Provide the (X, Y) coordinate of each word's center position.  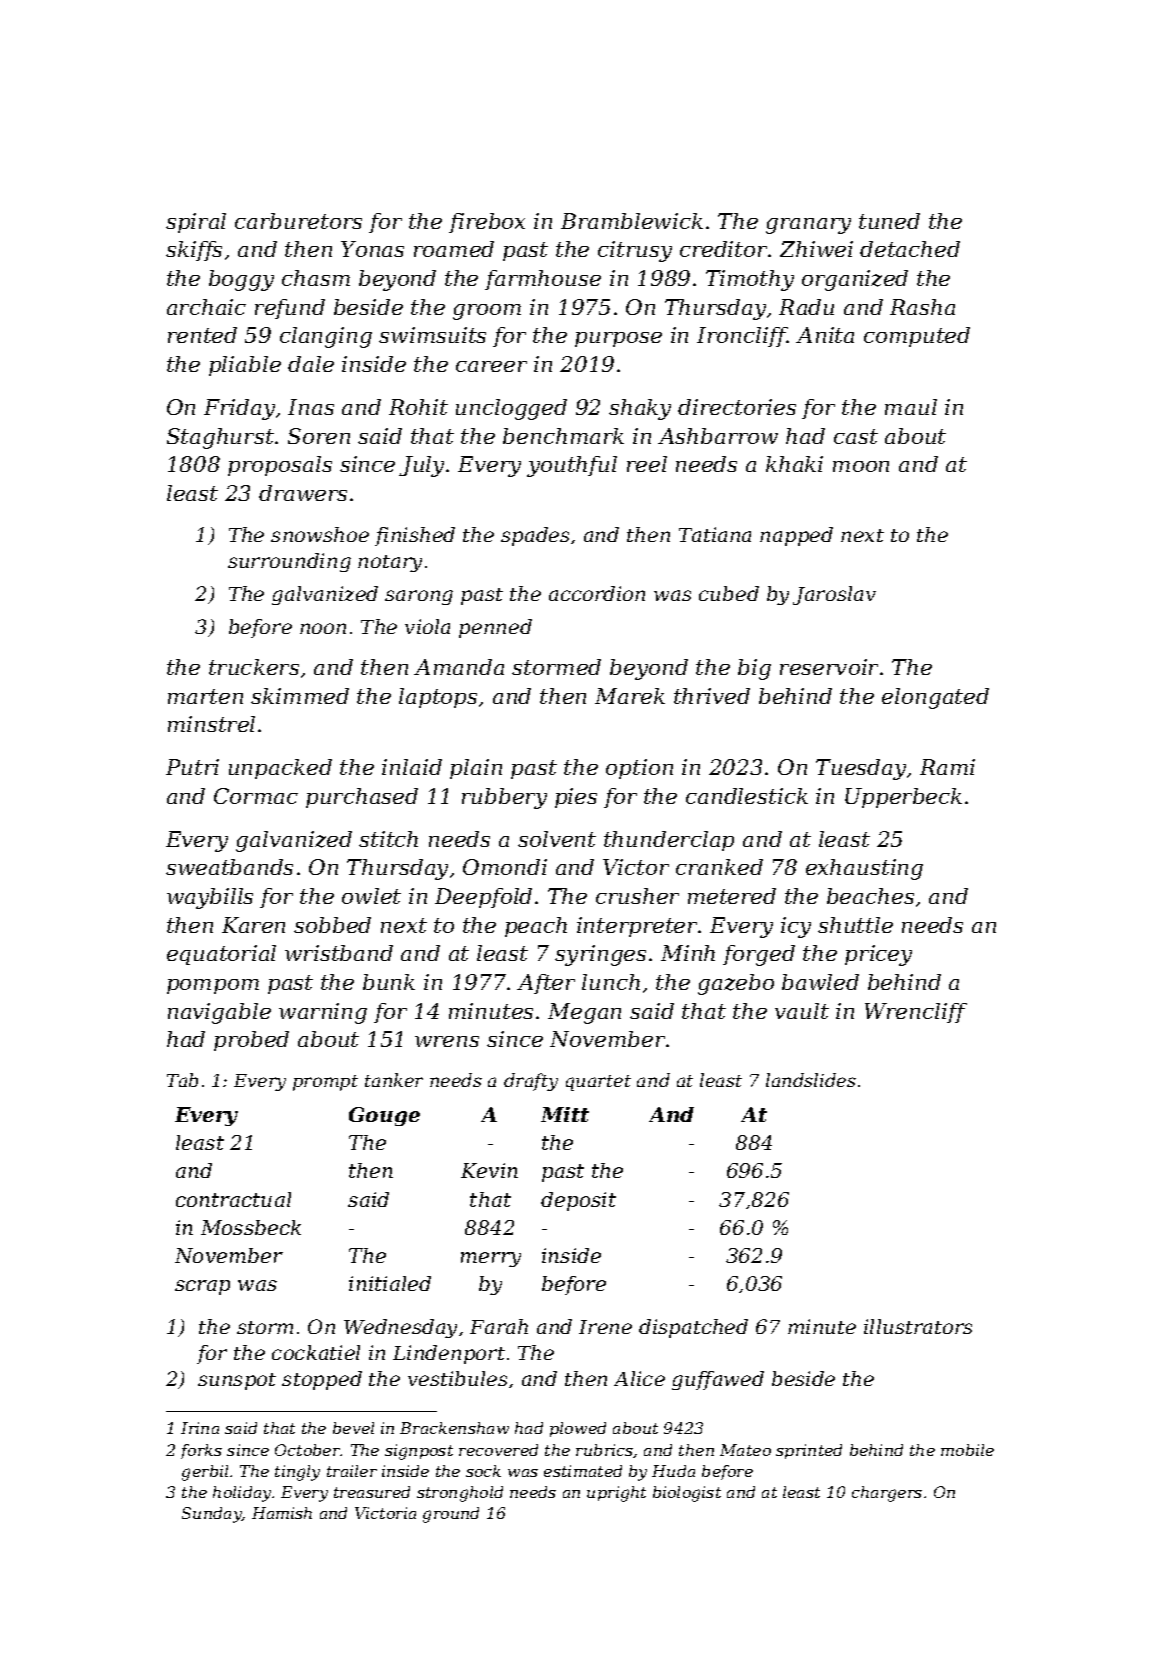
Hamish (282, 1513)
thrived (712, 696)
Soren (319, 436)
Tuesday (861, 769)
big (754, 669)
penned (495, 628)
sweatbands (229, 867)
